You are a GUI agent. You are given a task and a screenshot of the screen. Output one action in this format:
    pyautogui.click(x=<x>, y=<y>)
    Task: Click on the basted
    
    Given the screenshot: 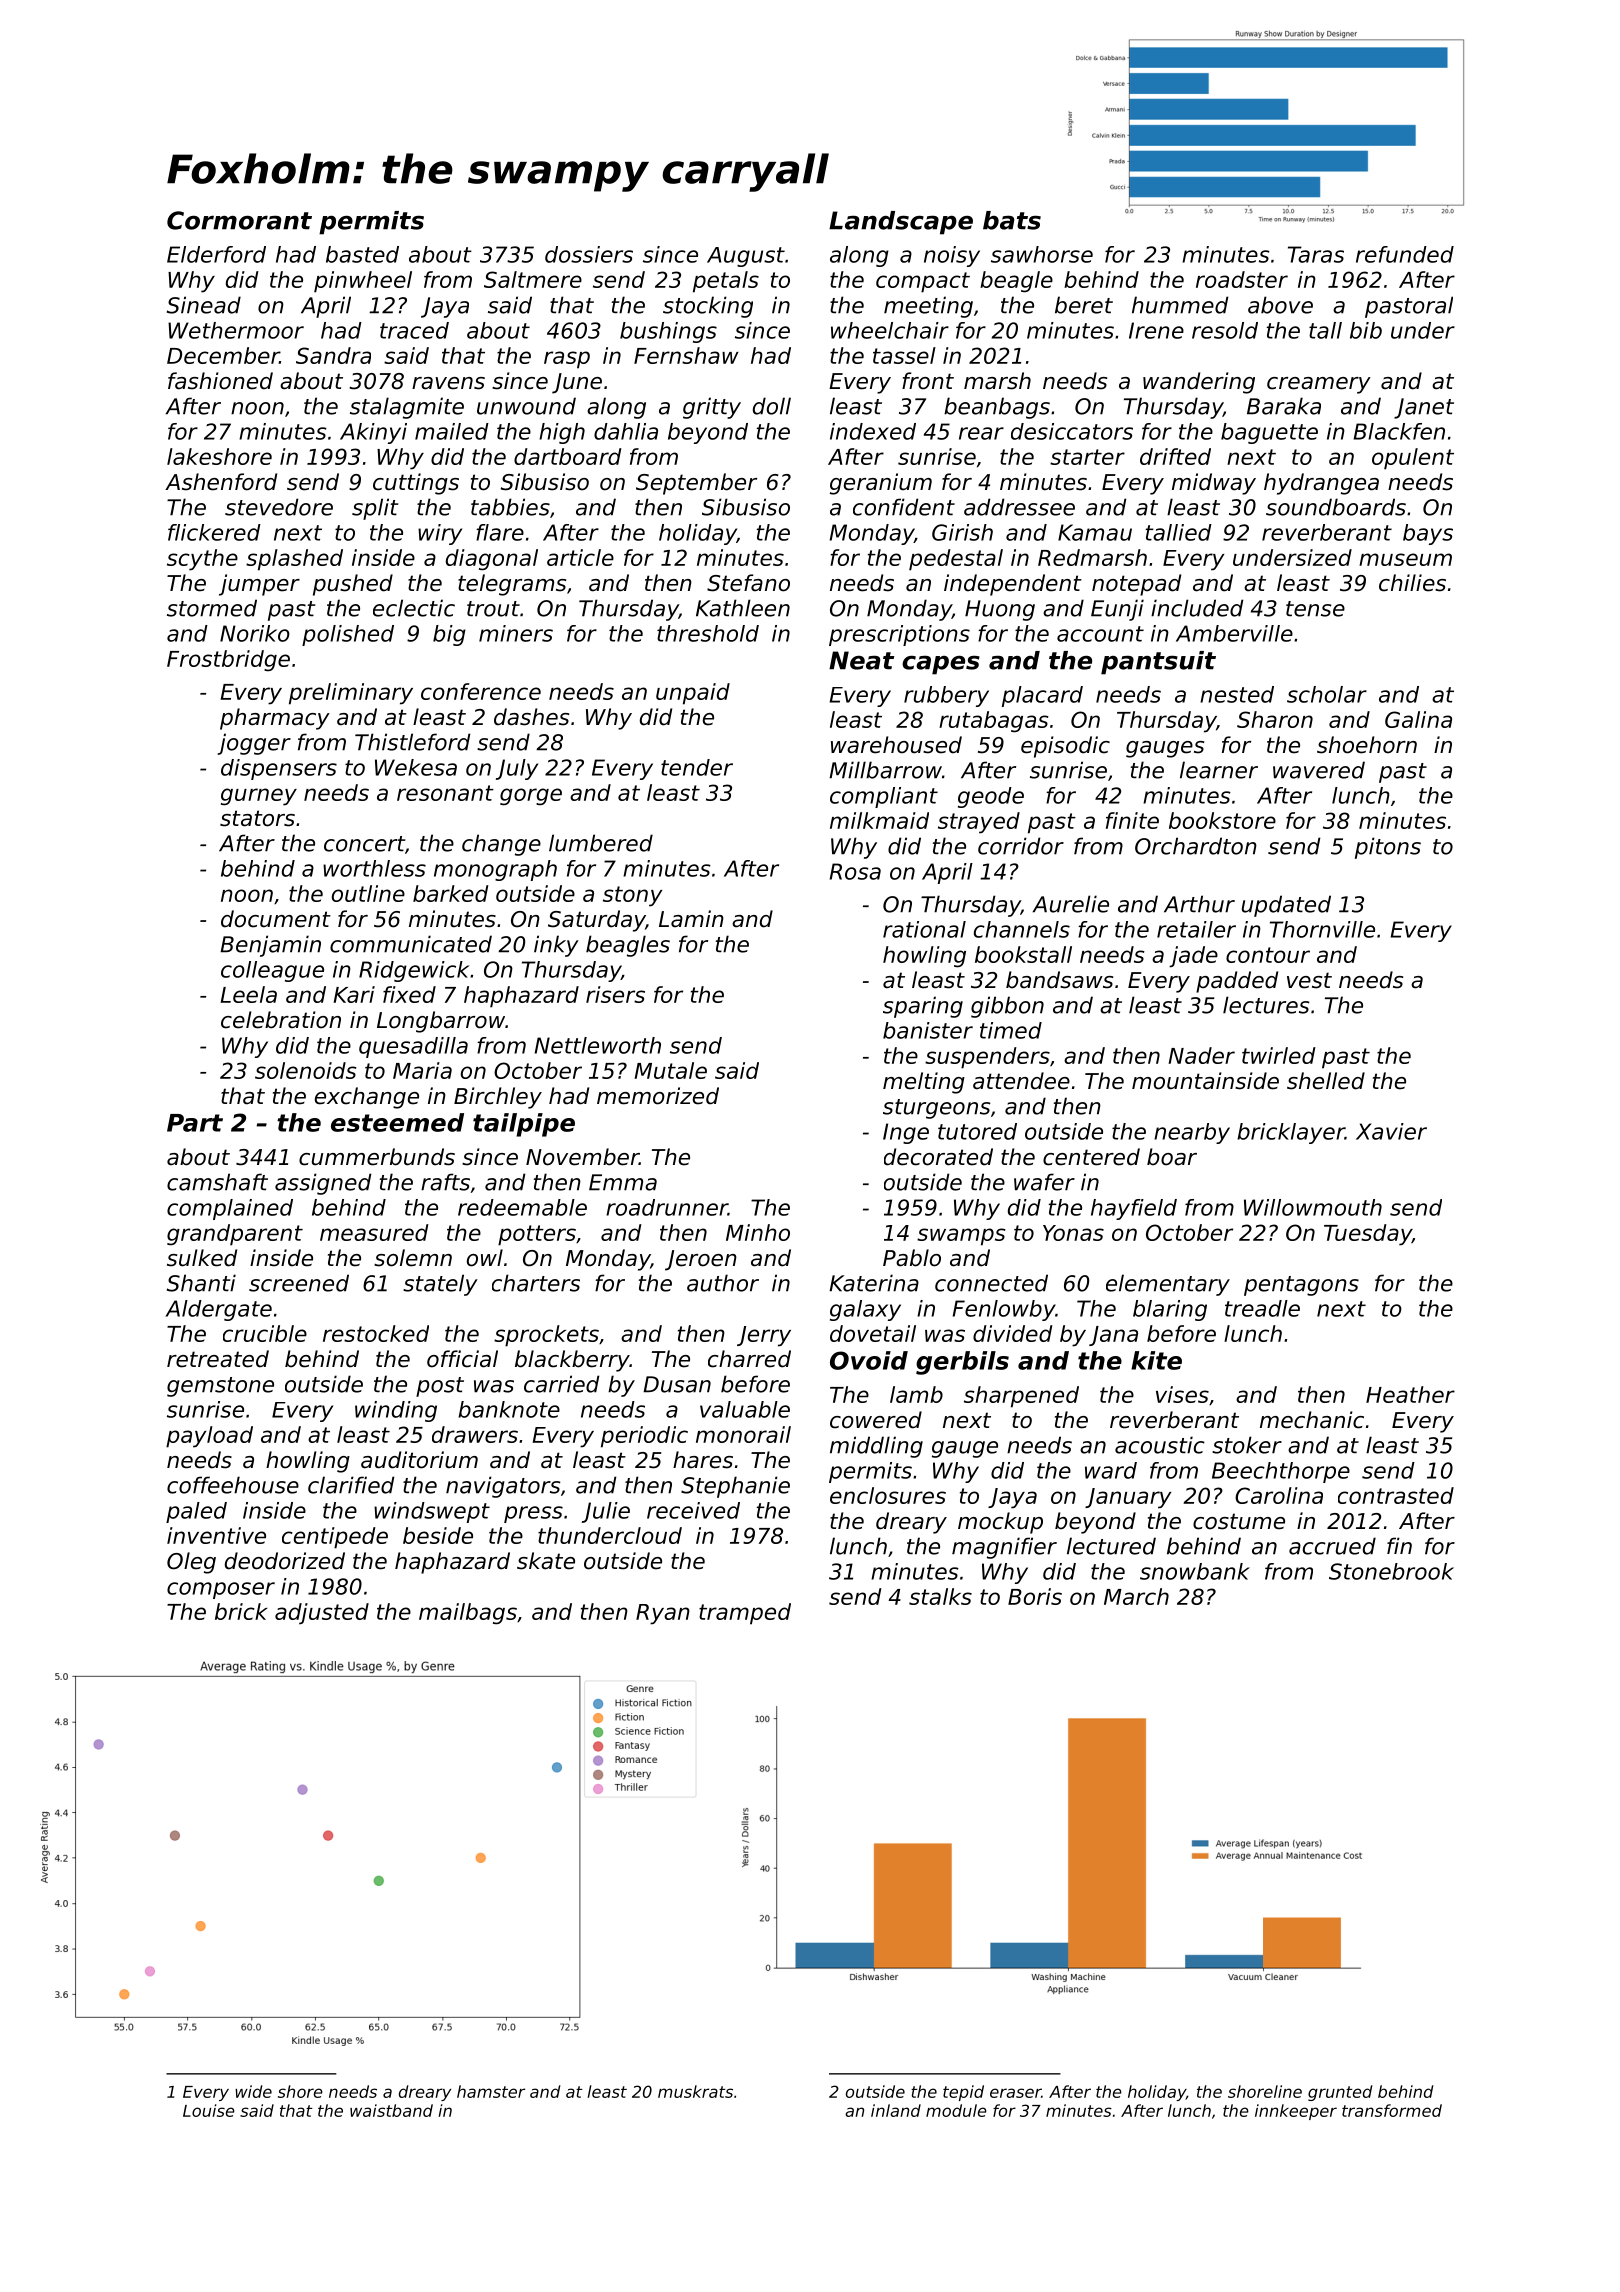 What is the action you would take?
    pyautogui.click(x=362, y=254)
